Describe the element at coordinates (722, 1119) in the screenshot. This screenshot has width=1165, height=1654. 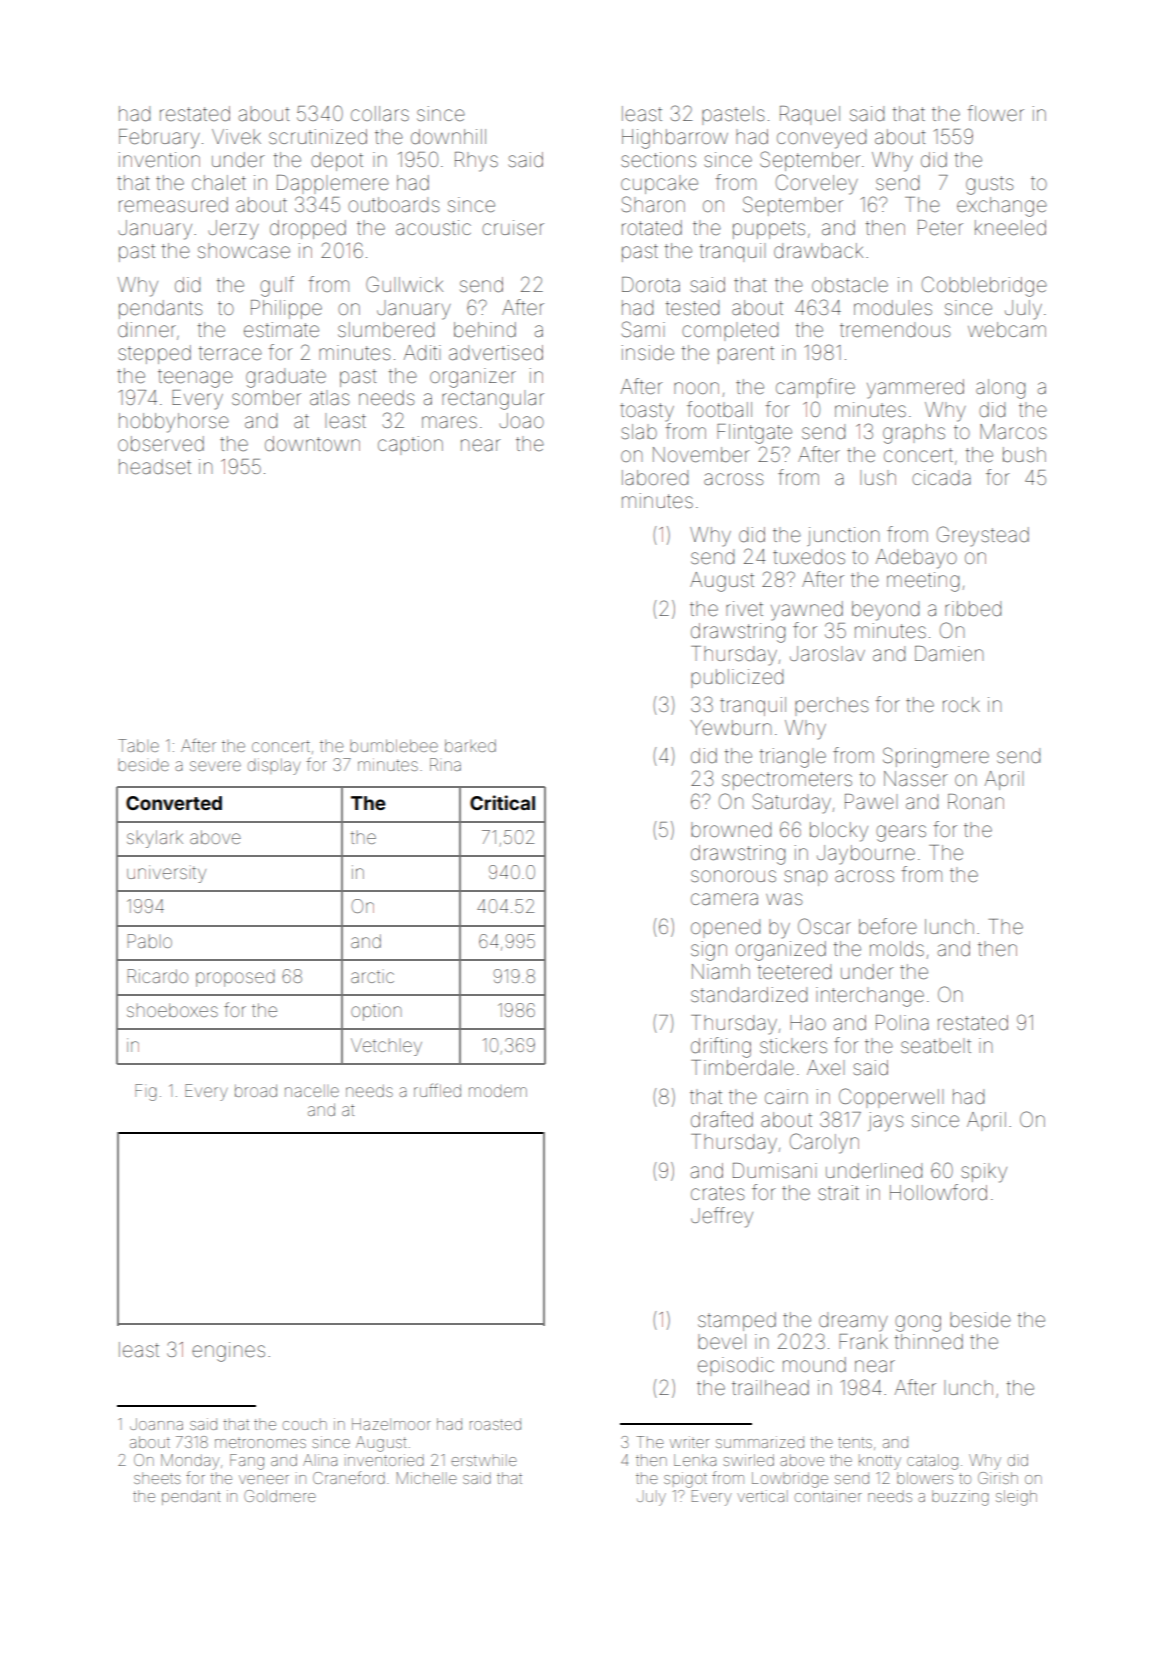
I see `drafted` at that location.
